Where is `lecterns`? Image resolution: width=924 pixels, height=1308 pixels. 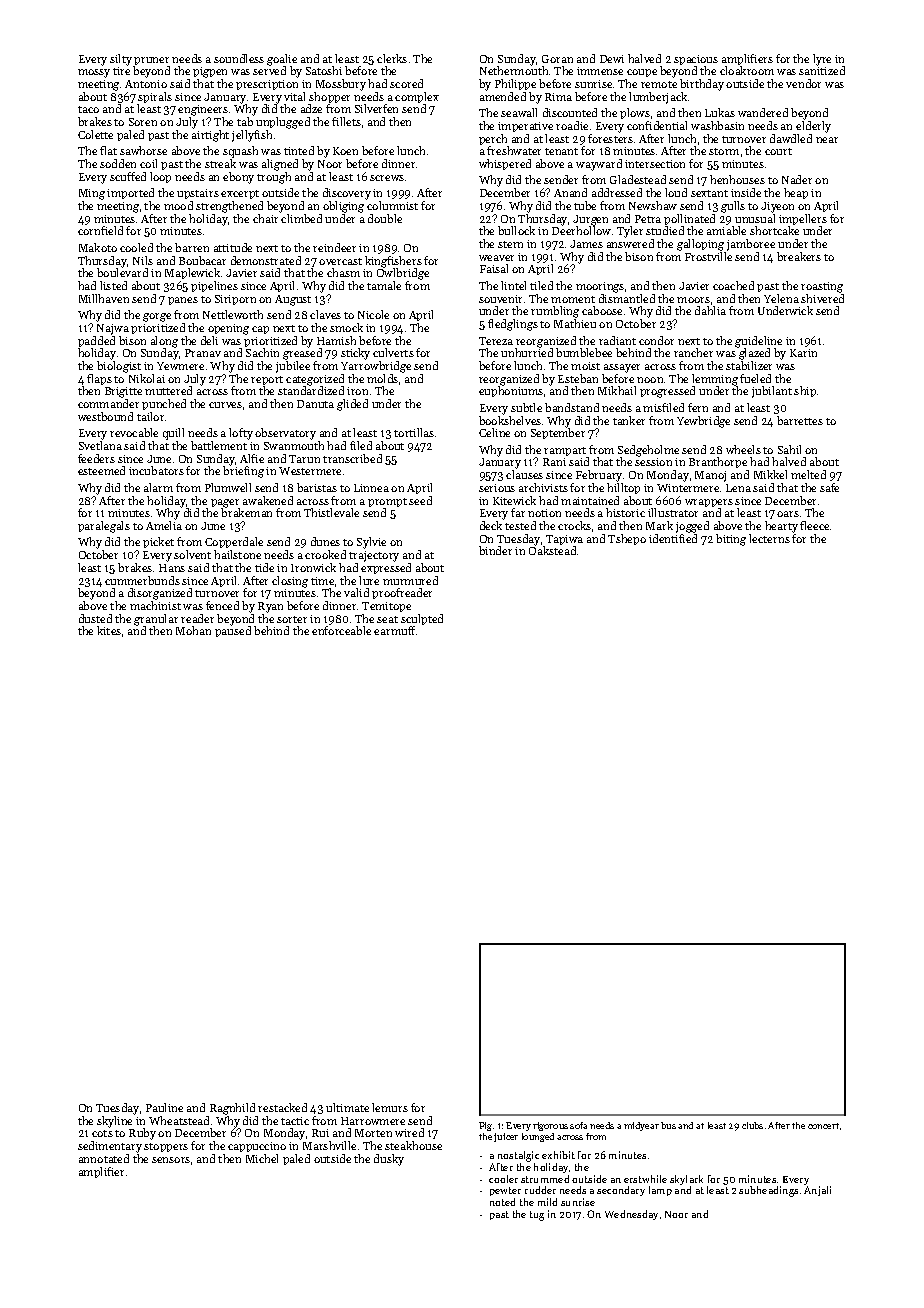
lecterns is located at coordinates (769, 538).
